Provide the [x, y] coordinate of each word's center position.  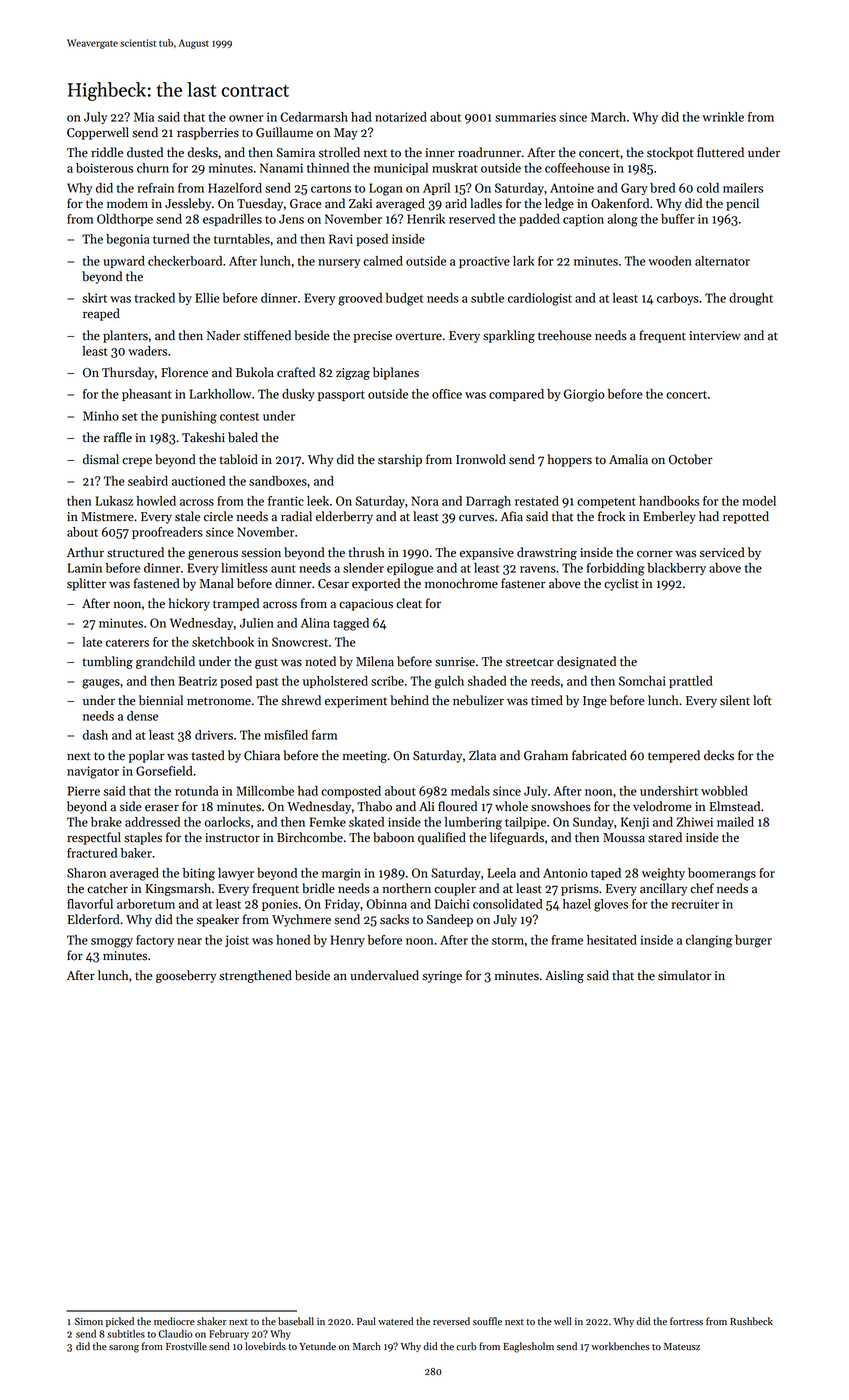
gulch [449, 682]
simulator [684, 975]
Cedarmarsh [314, 117]
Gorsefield [164, 771]
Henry [348, 941]
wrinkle [723, 117]
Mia [144, 117]
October [691, 459]
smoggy [112, 943]
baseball [296, 1321]
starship [400, 460]
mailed [735, 822]
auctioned [198, 481]
